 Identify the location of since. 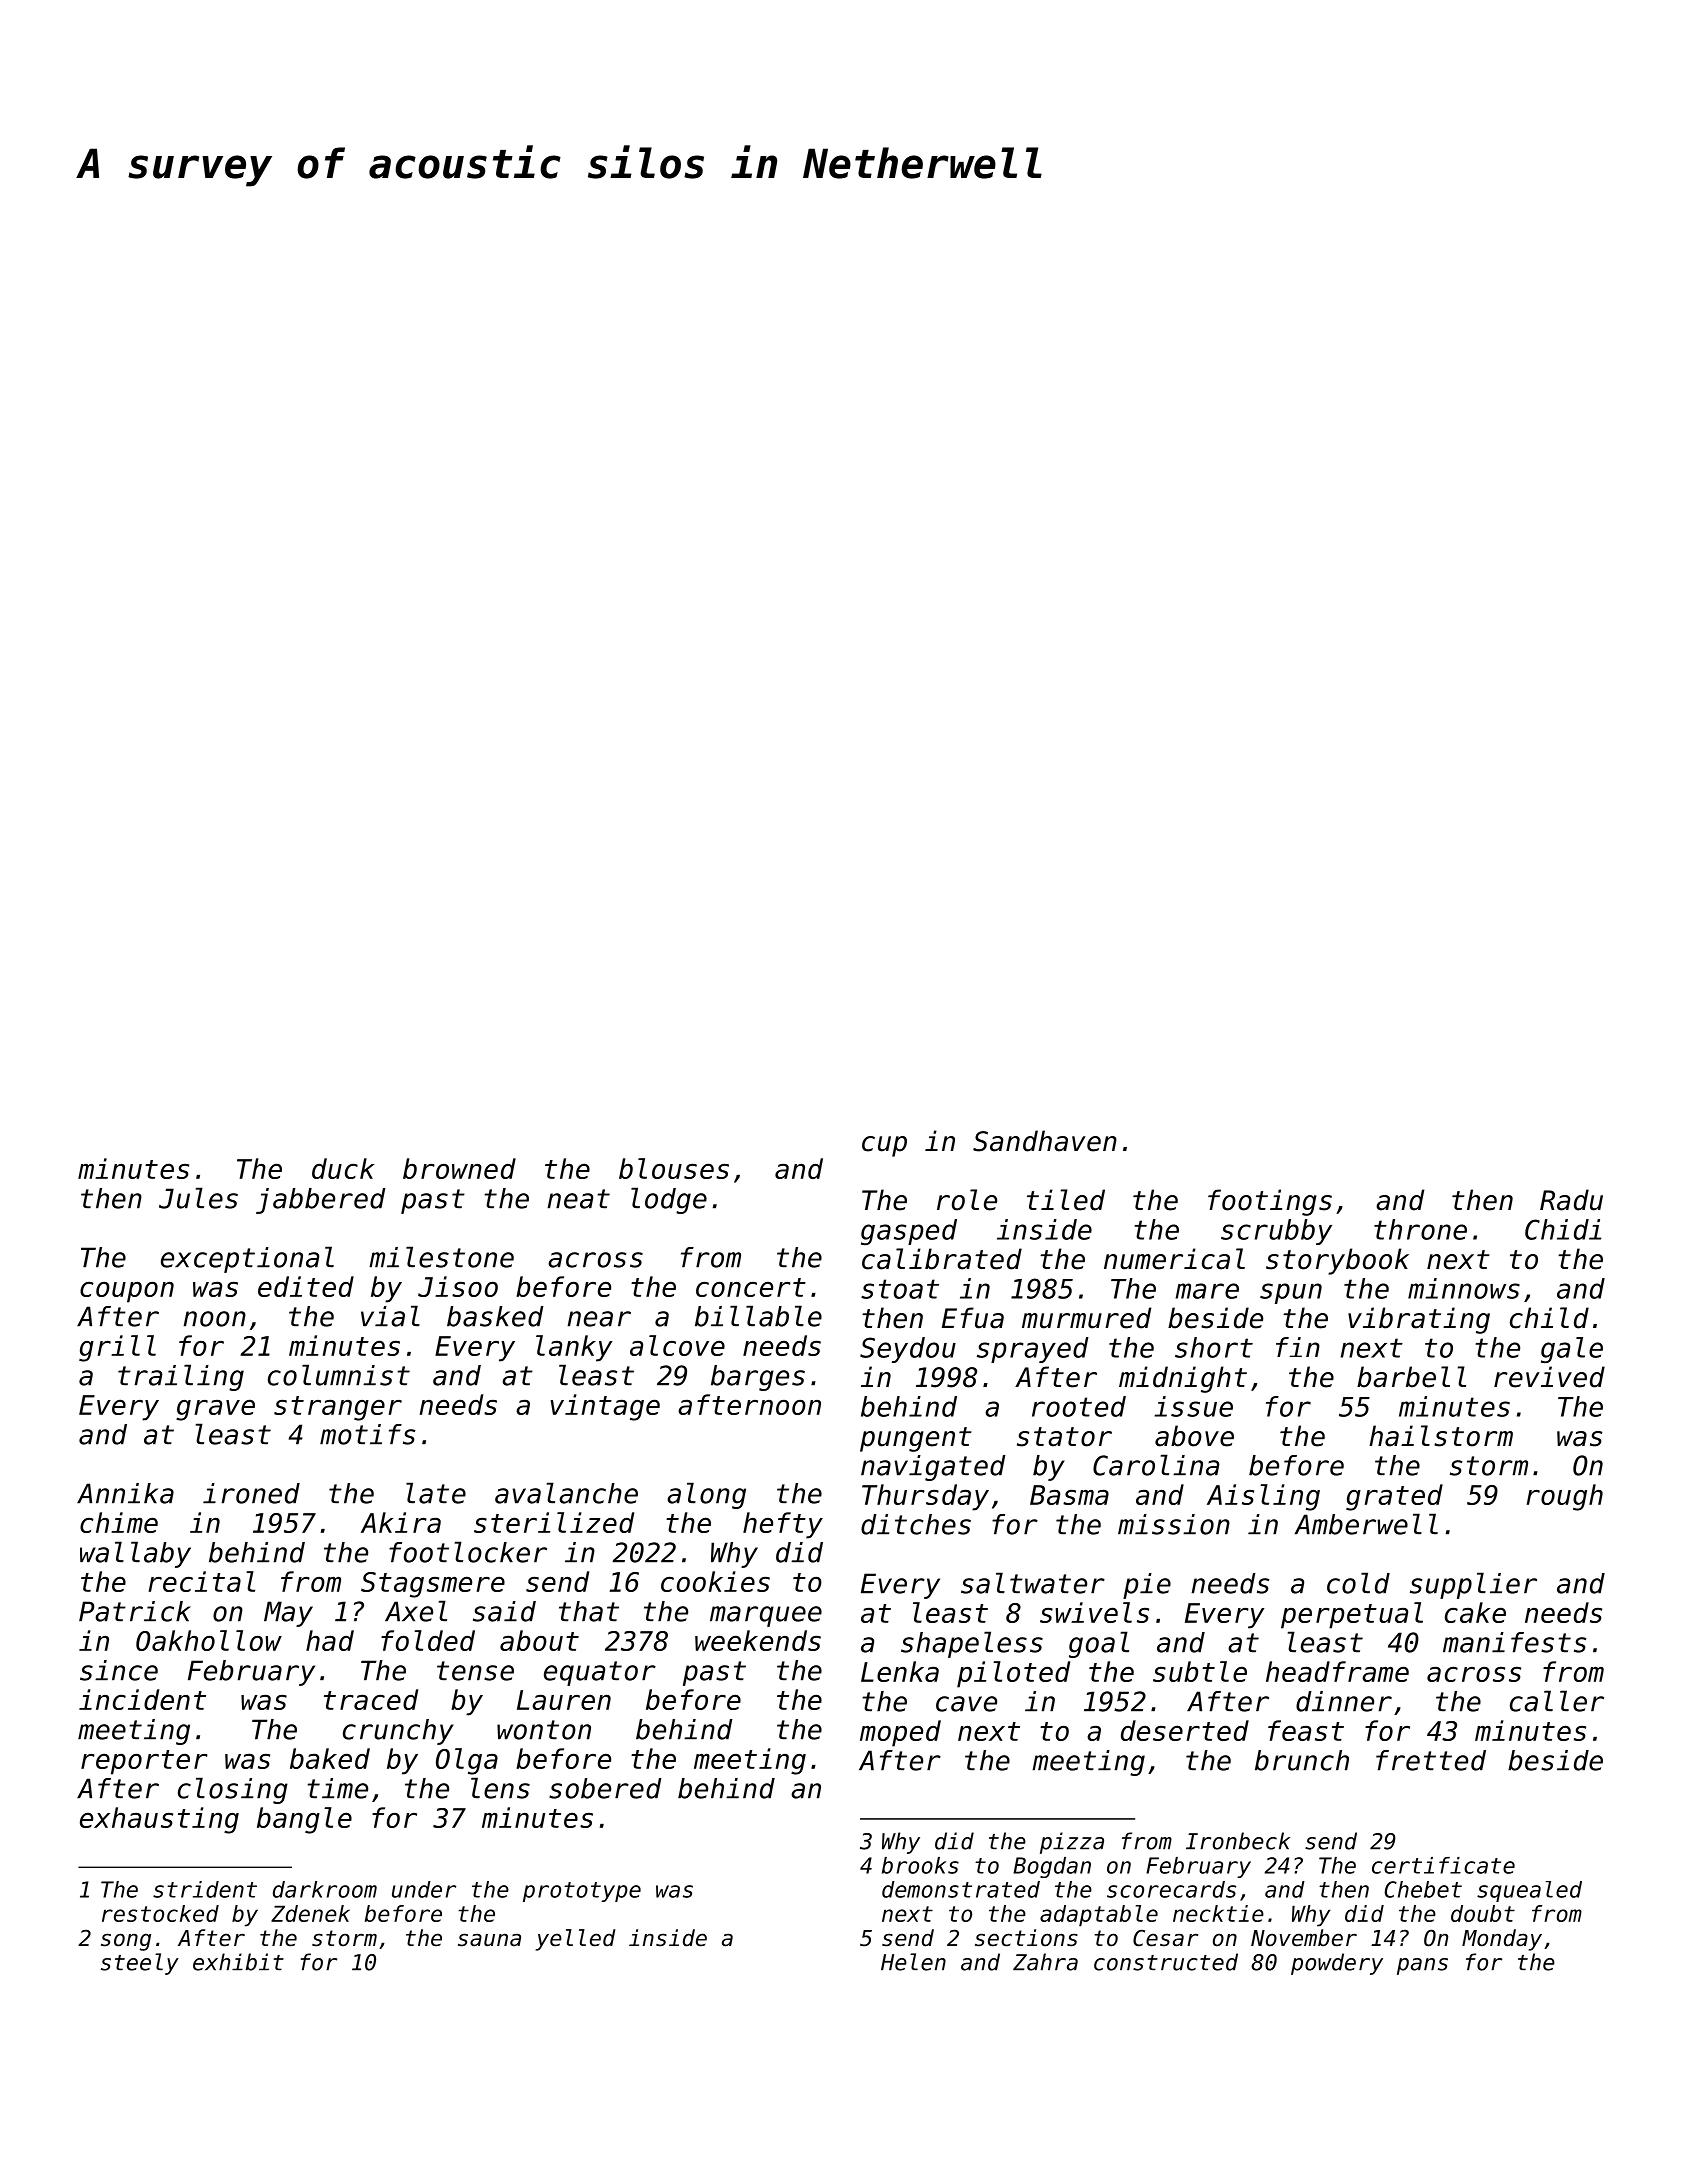
(119, 1670).
